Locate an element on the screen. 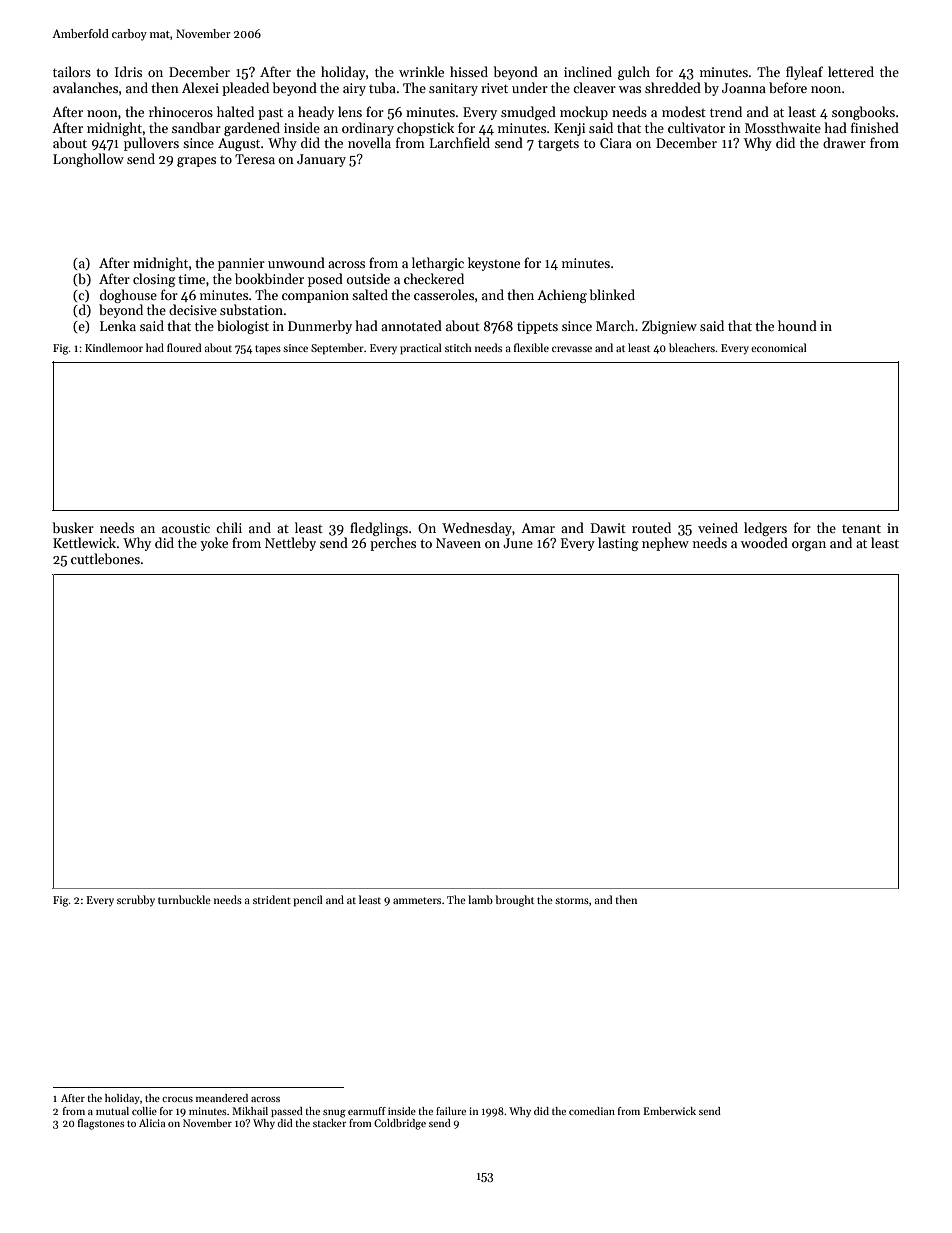  keystone is located at coordinates (494, 264).
